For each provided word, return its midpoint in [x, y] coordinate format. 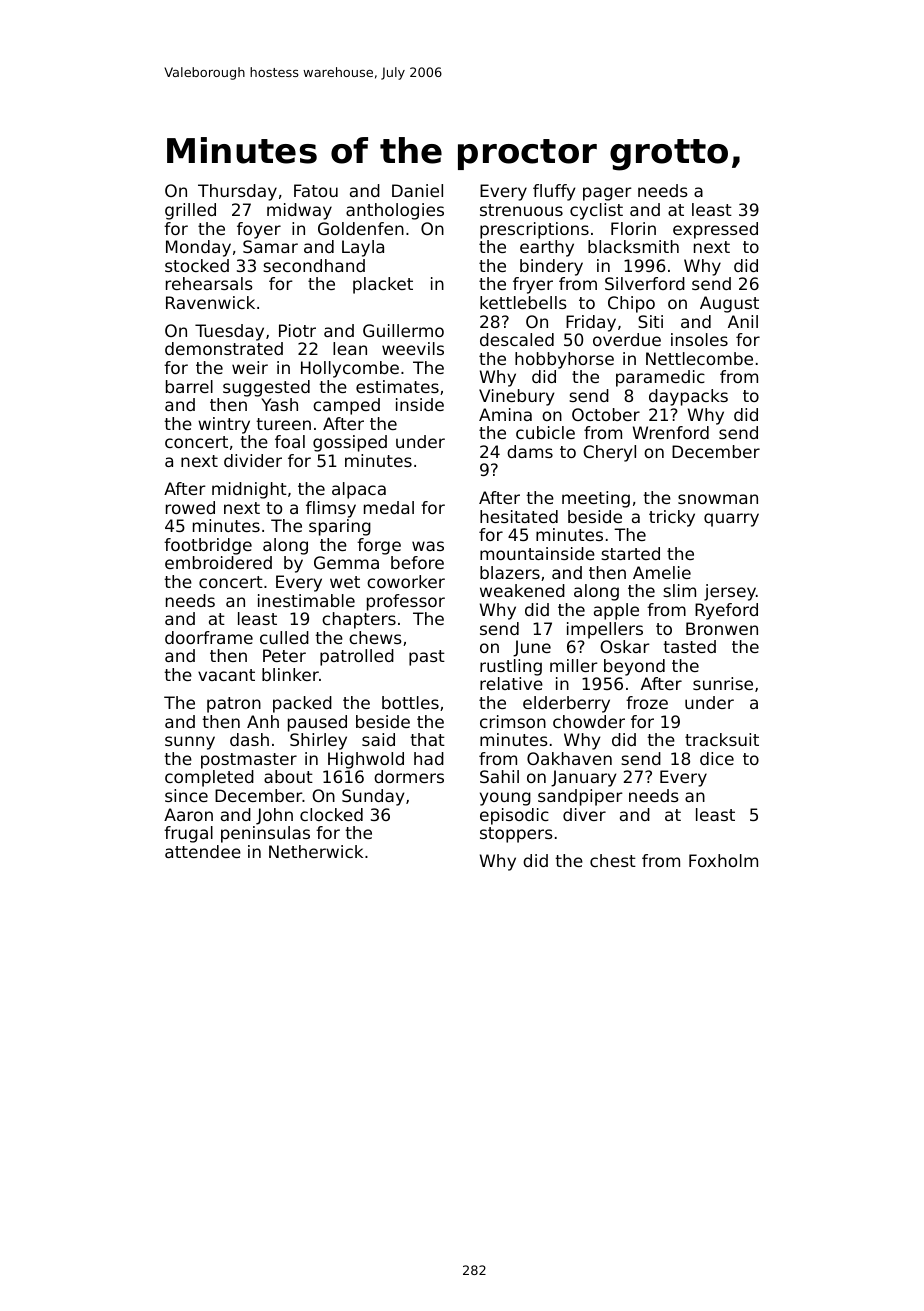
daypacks [688, 397]
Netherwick [316, 851]
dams [530, 451]
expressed [715, 230]
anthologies [395, 211]
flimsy [331, 509]
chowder [589, 721]
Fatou [316, 190]
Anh [263, 721]
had [429, 758]
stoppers [516, 835]
